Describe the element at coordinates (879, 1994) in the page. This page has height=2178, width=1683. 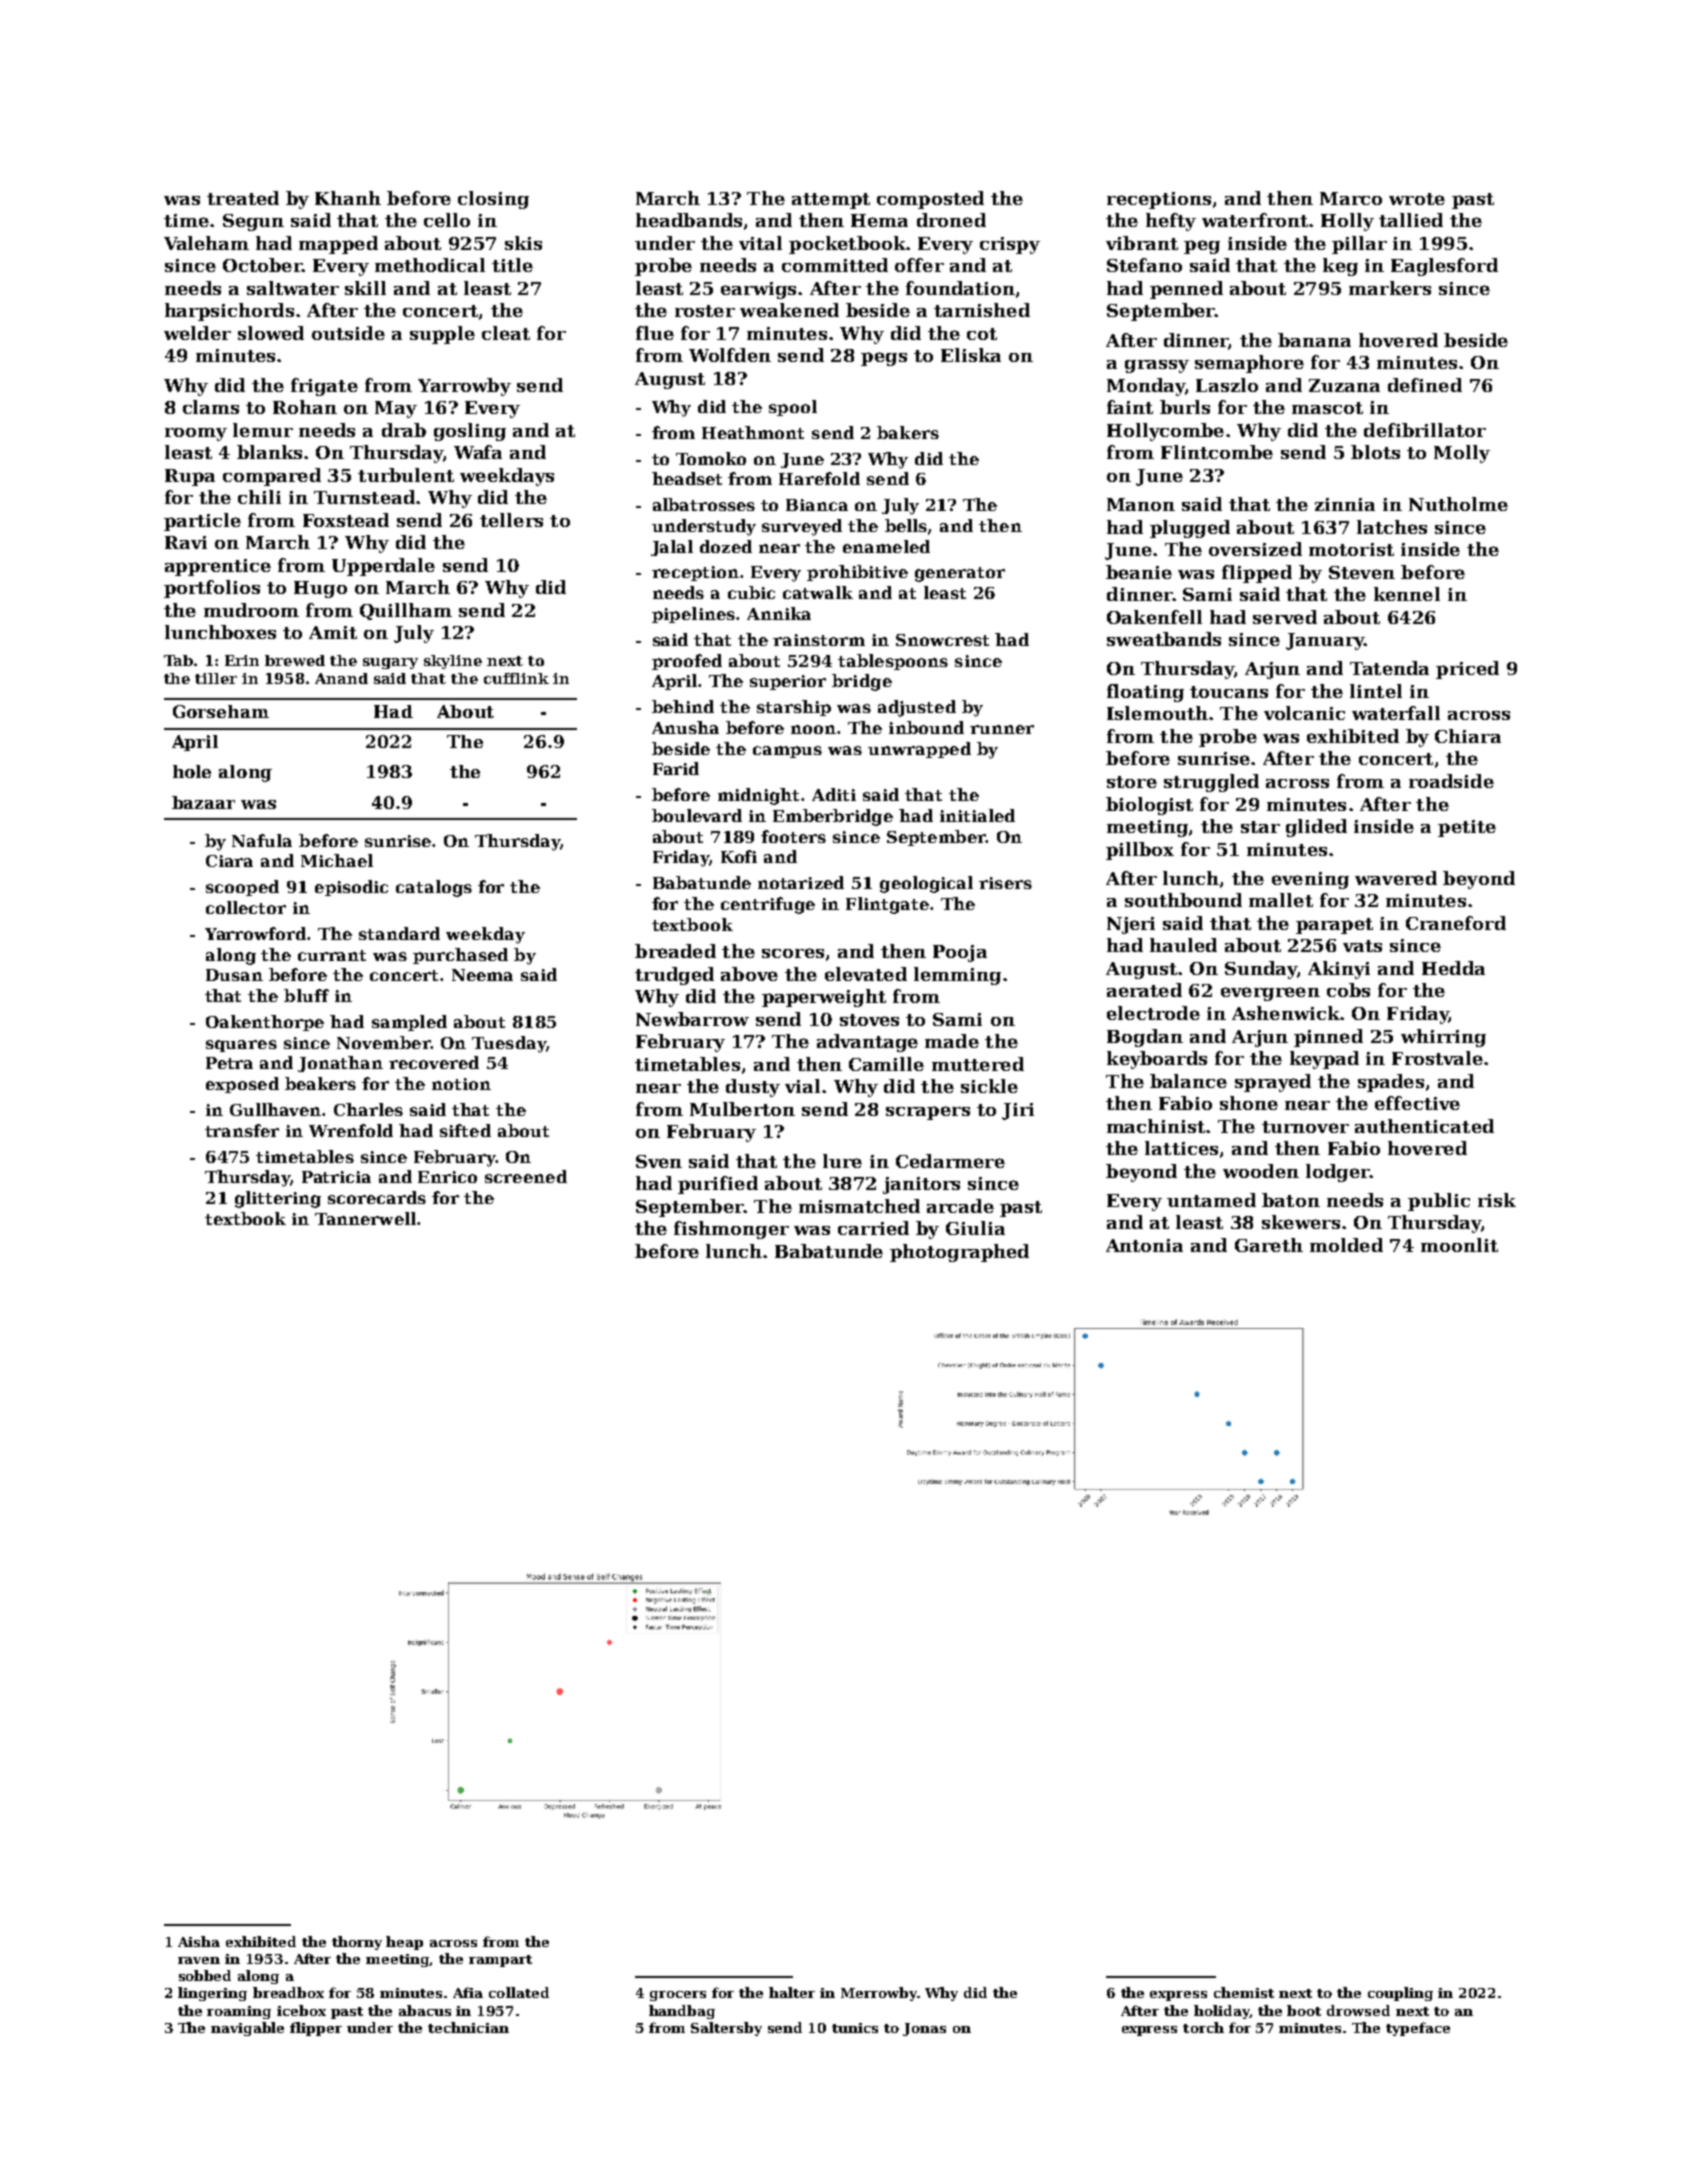
I see `Merrowby` at that location.
